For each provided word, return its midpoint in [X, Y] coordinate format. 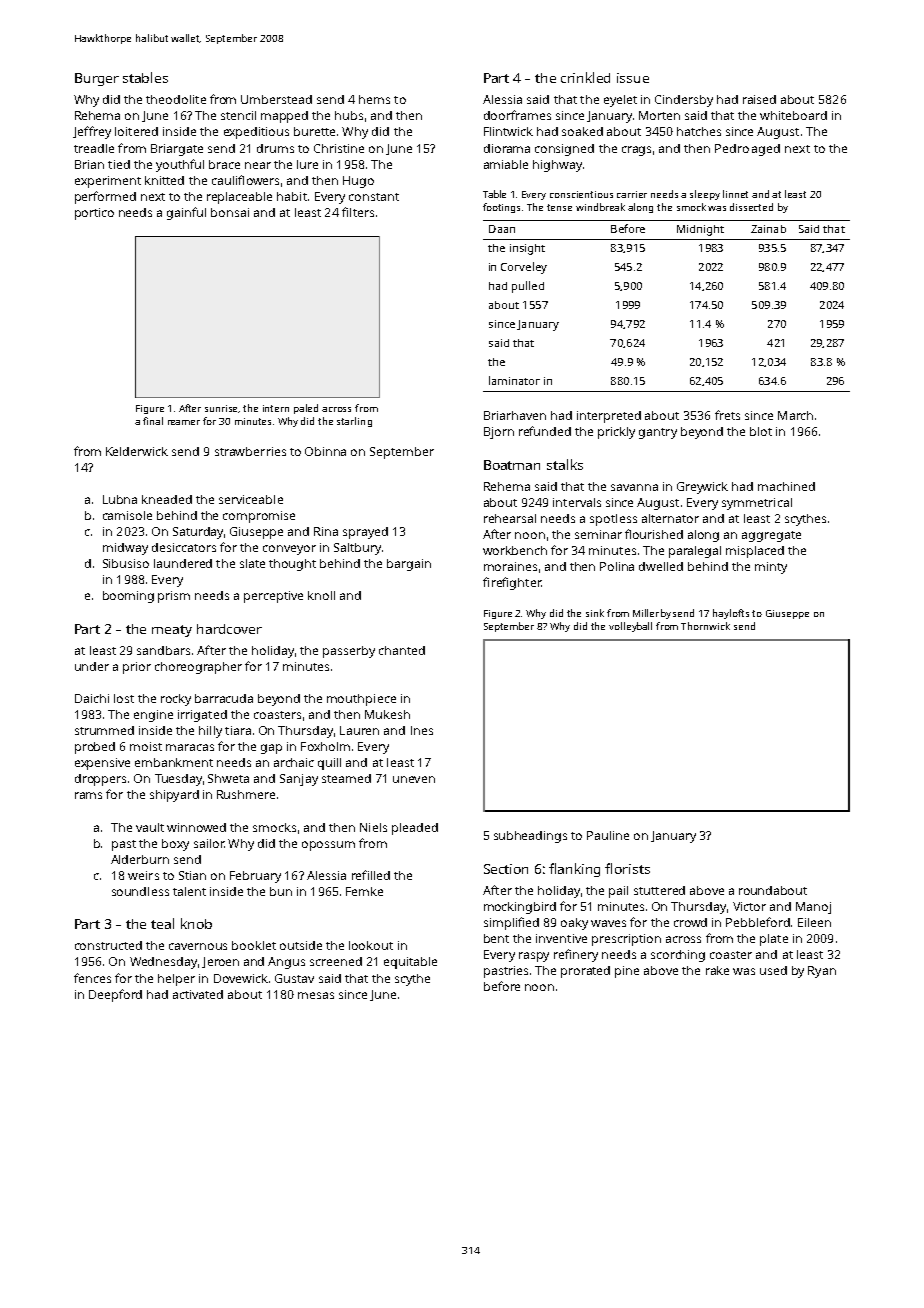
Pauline [608, 835]
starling [354, 422]
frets [727, 415]
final [153, 421]
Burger [97, 79]
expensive [102, 764]
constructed [108, 945]
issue [633, 78]
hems [374, 99]
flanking [574, 870]
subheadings [530, 837]
